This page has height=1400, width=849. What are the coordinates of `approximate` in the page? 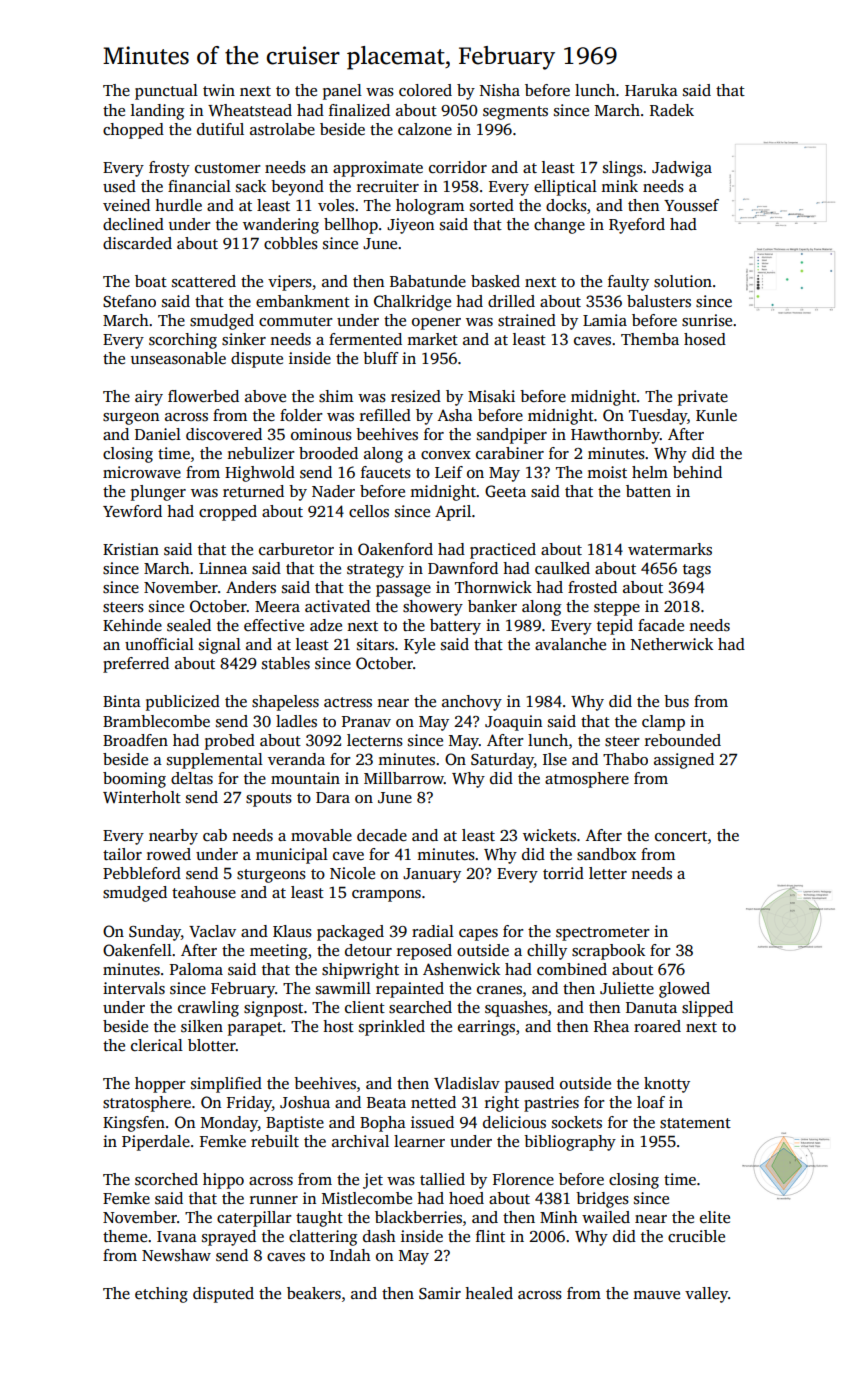 It's located at (378, 169).
